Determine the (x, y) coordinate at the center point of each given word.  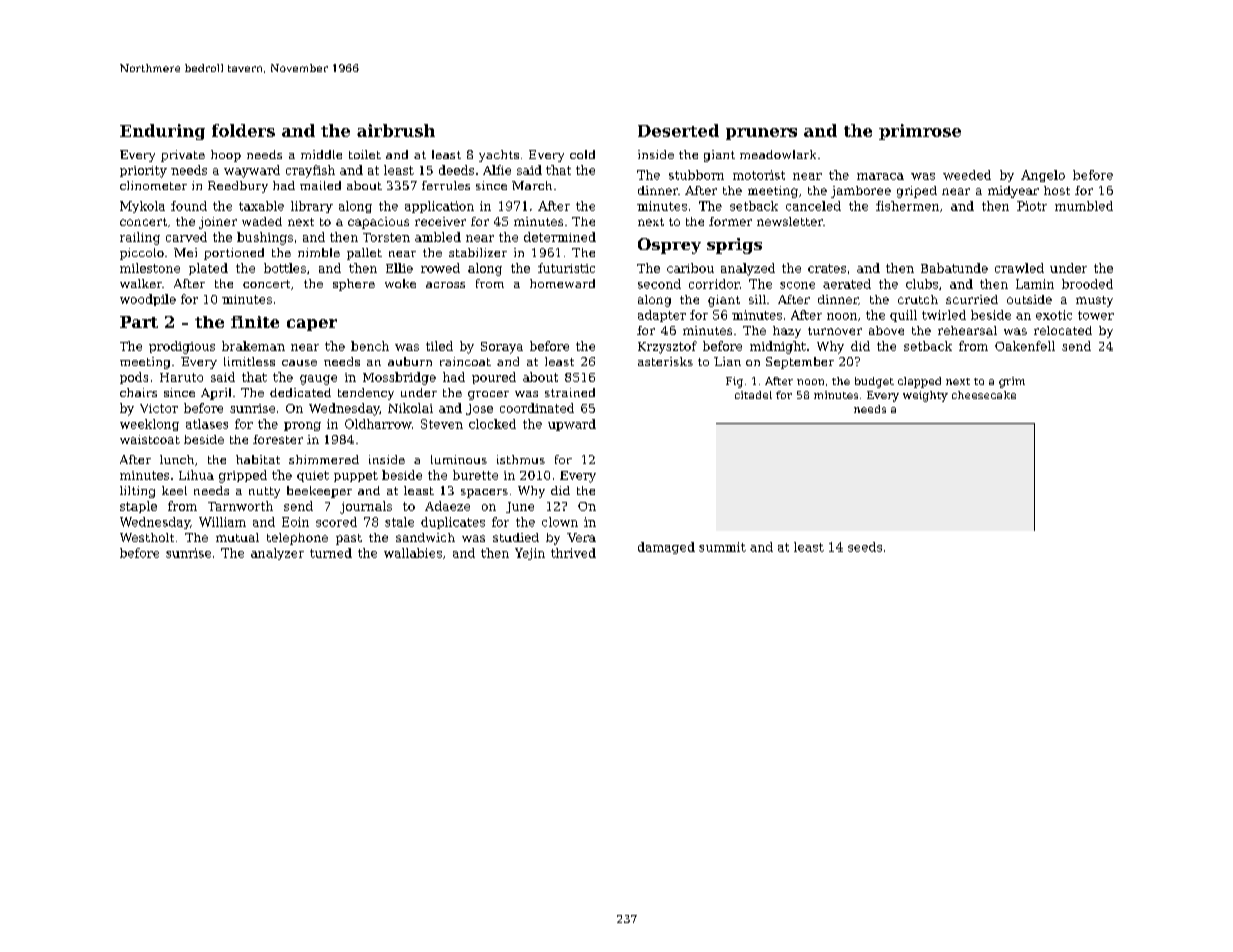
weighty (925, 396)
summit (722, 547)
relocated (1063, 330)
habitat (258, 459)
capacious (378, 223)
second (659, 284)
